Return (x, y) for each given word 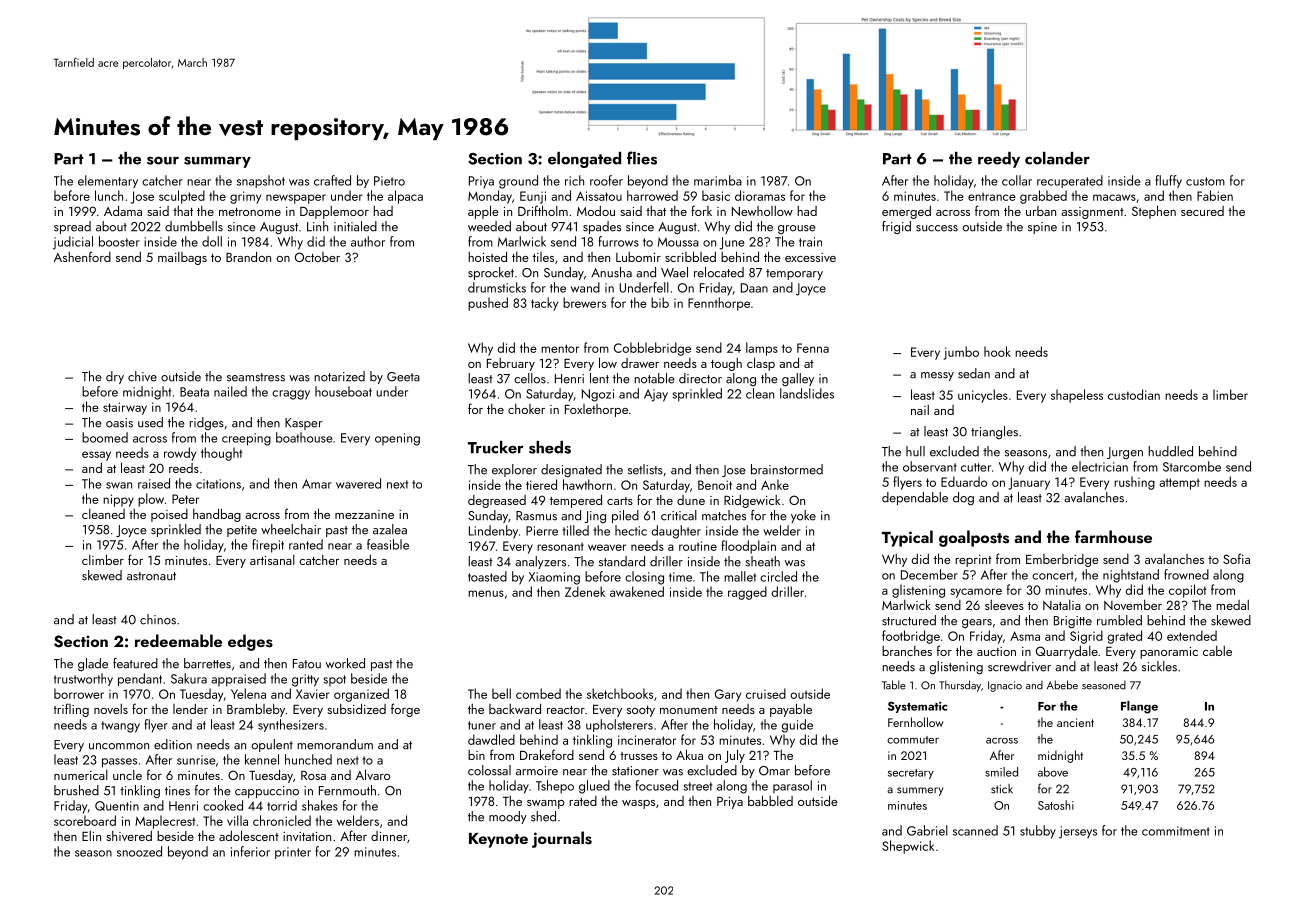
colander (1057, 158)
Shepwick (908, 847)
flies (642, 158)
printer (293, 853)
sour (163, 160)
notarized (339, 376)
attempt (1179, 484)
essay (96, 456)
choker (526, 409)
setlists (645, 469)
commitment (1176, 831)
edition (173, 744)
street (697, 786)
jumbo (961, 353)
